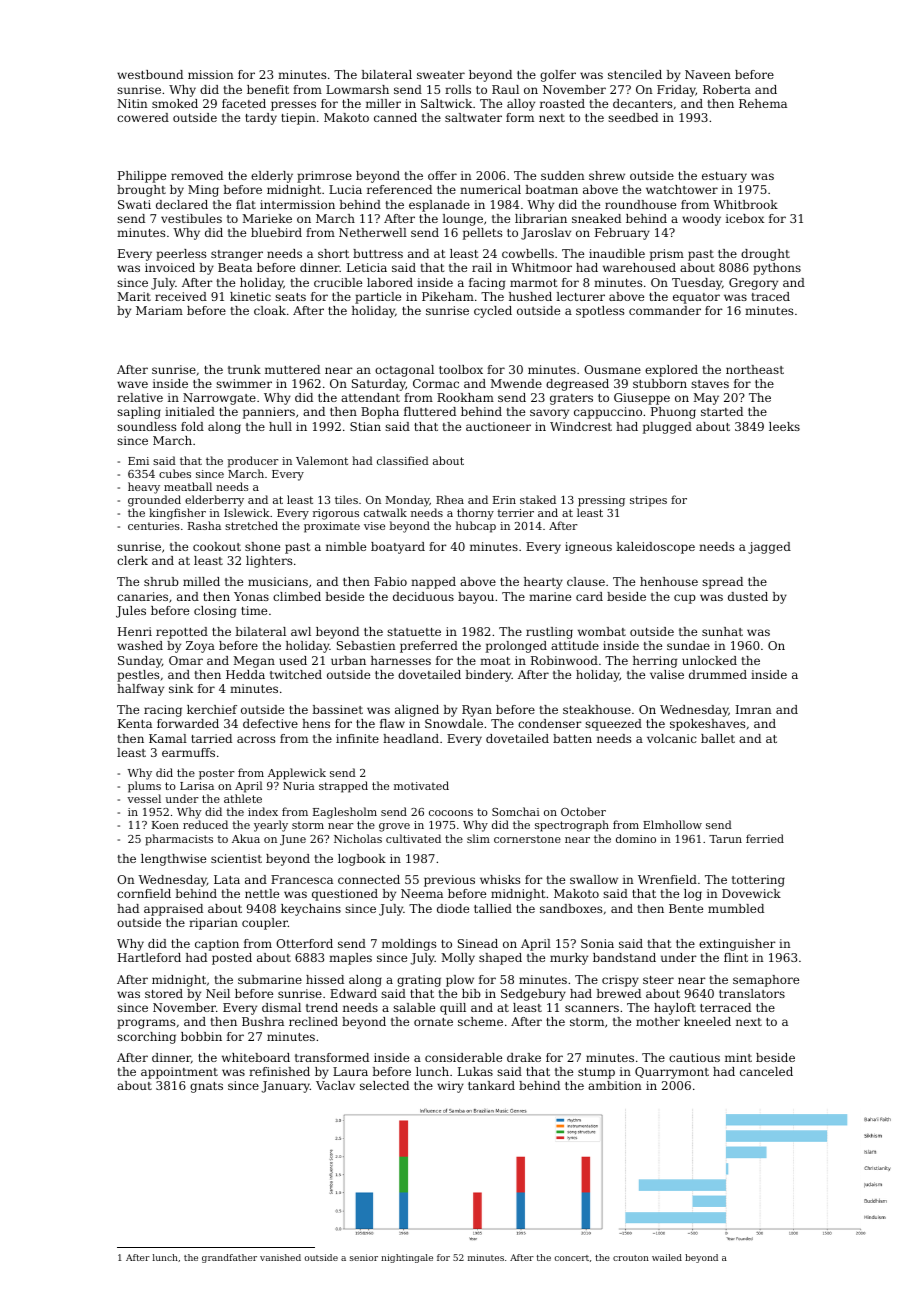  Describe the element at coordinates (498, 426) in the screenshot. I see `auctioneer` at that location.
